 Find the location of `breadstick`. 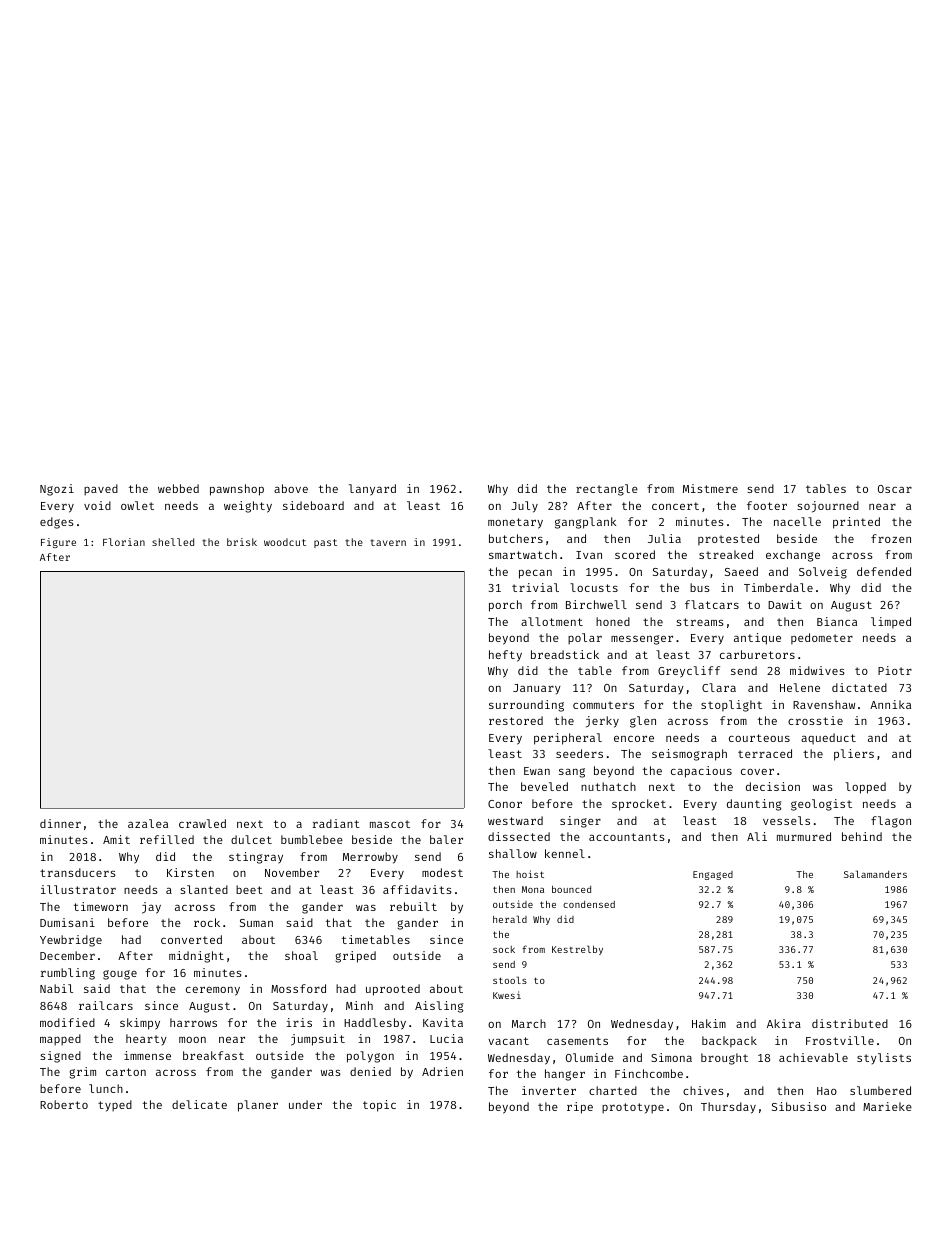

breadstick is located at coordinates (565, 654).
